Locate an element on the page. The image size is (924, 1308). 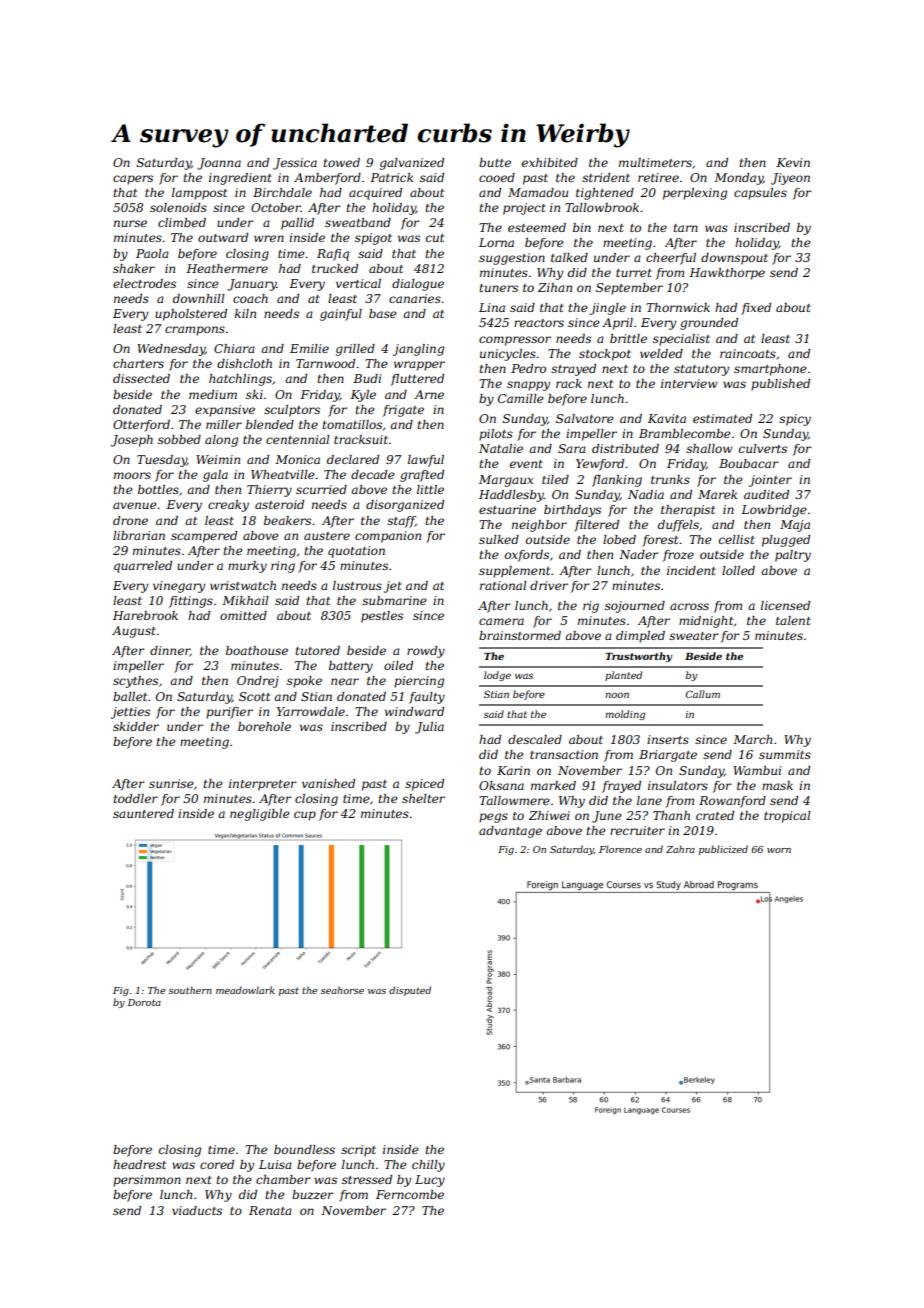
blended is located at coordinates (270, 424).
